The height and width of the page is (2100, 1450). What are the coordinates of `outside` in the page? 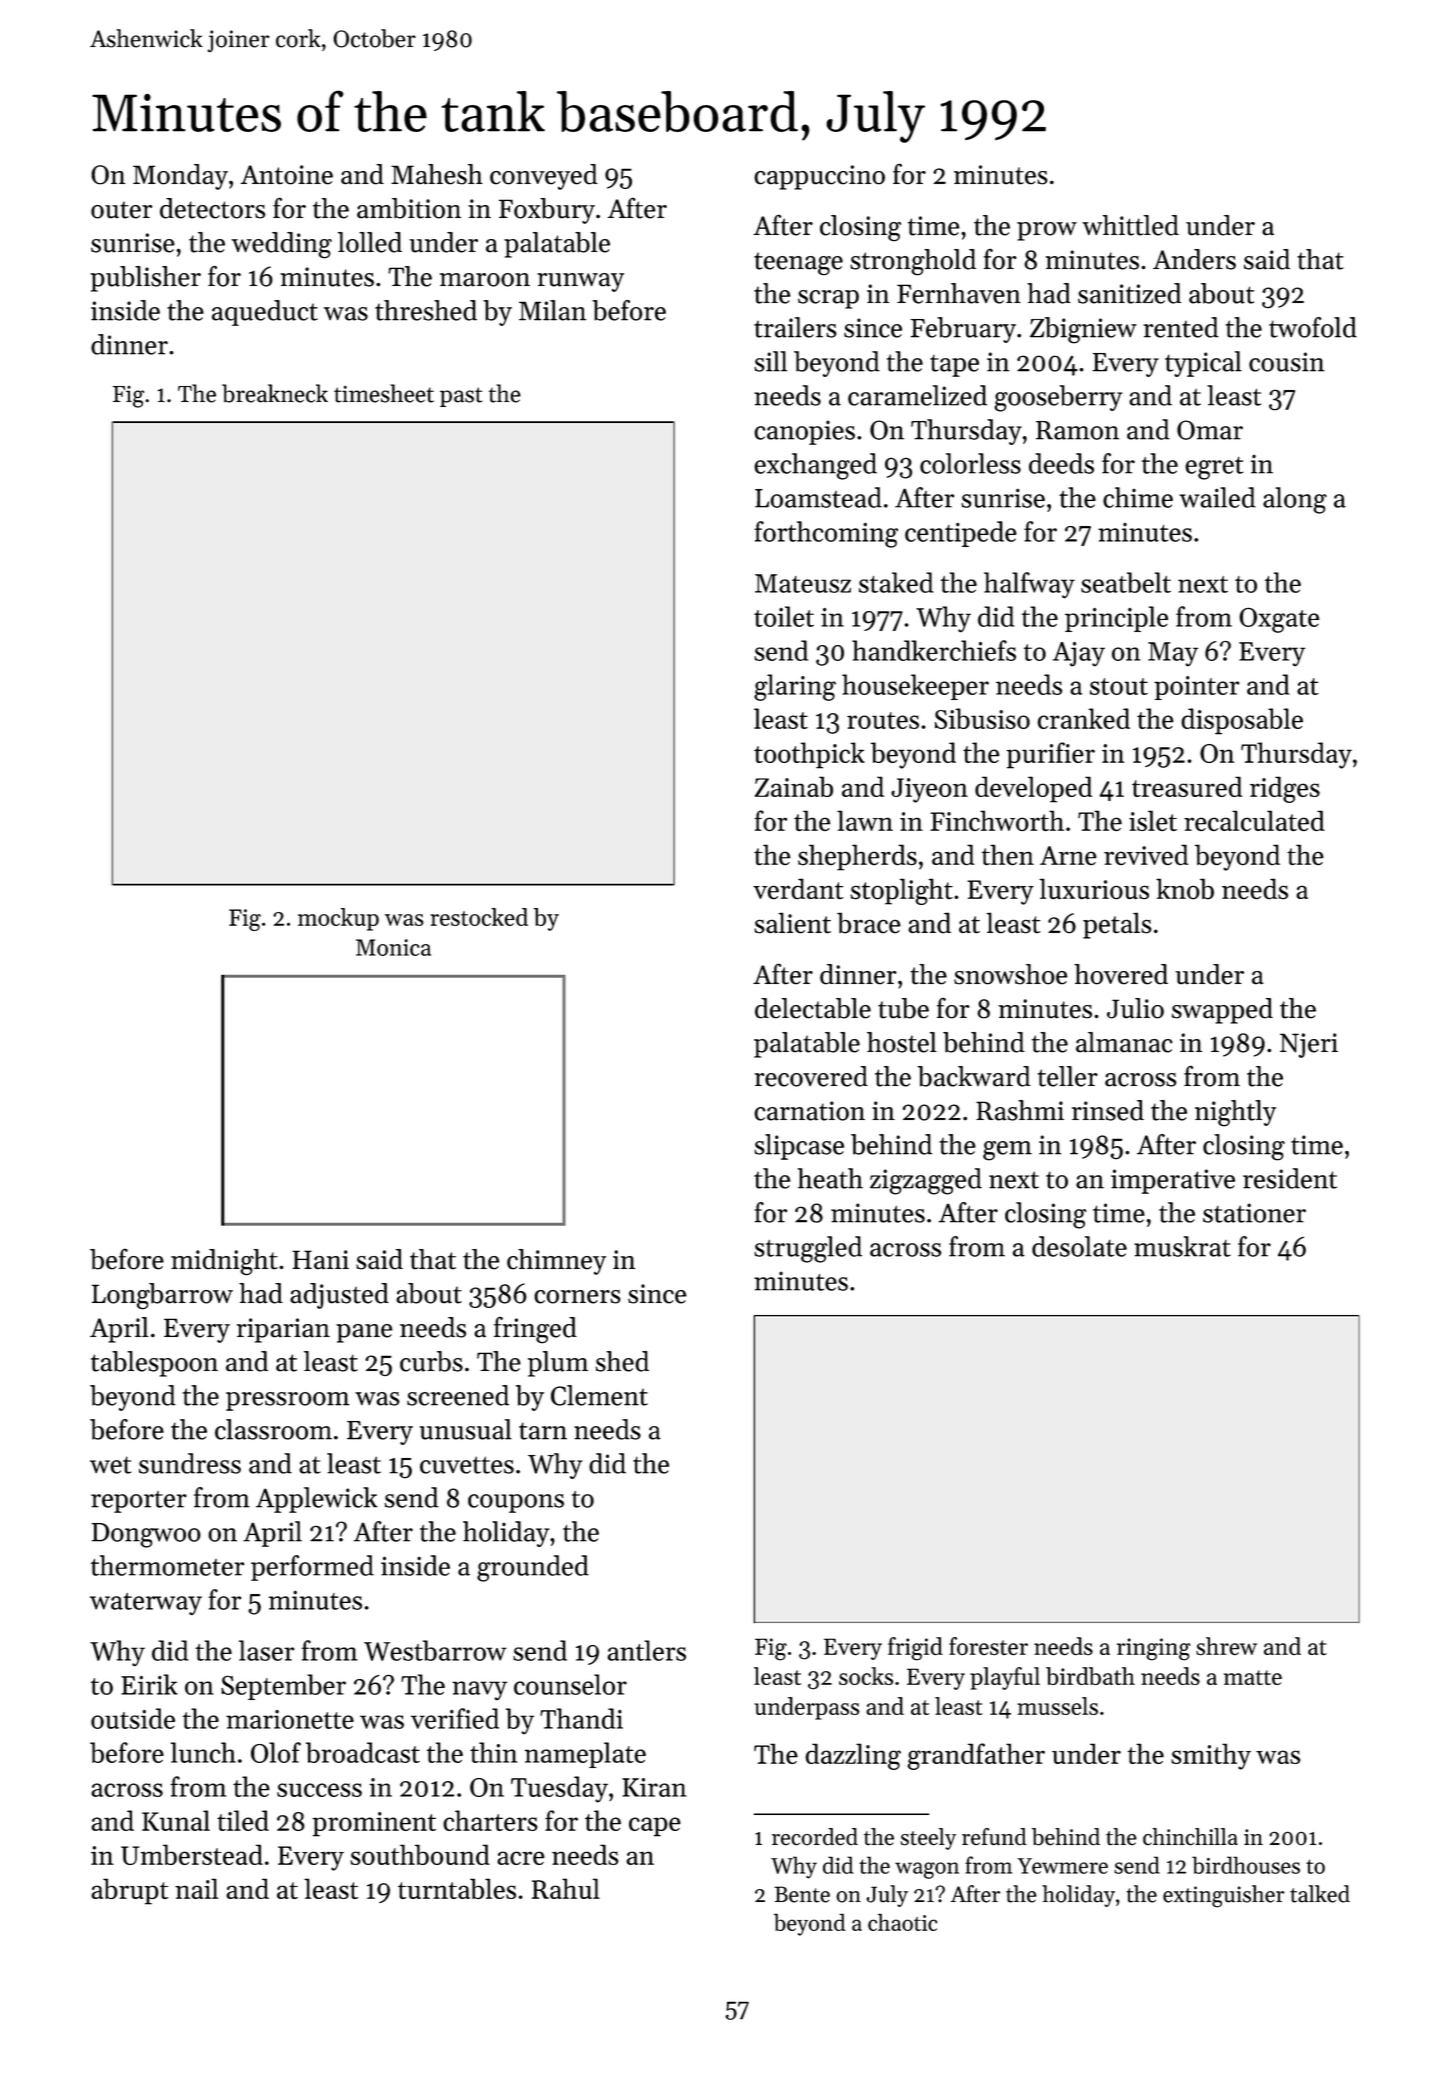 It's located at (133, 1718).
